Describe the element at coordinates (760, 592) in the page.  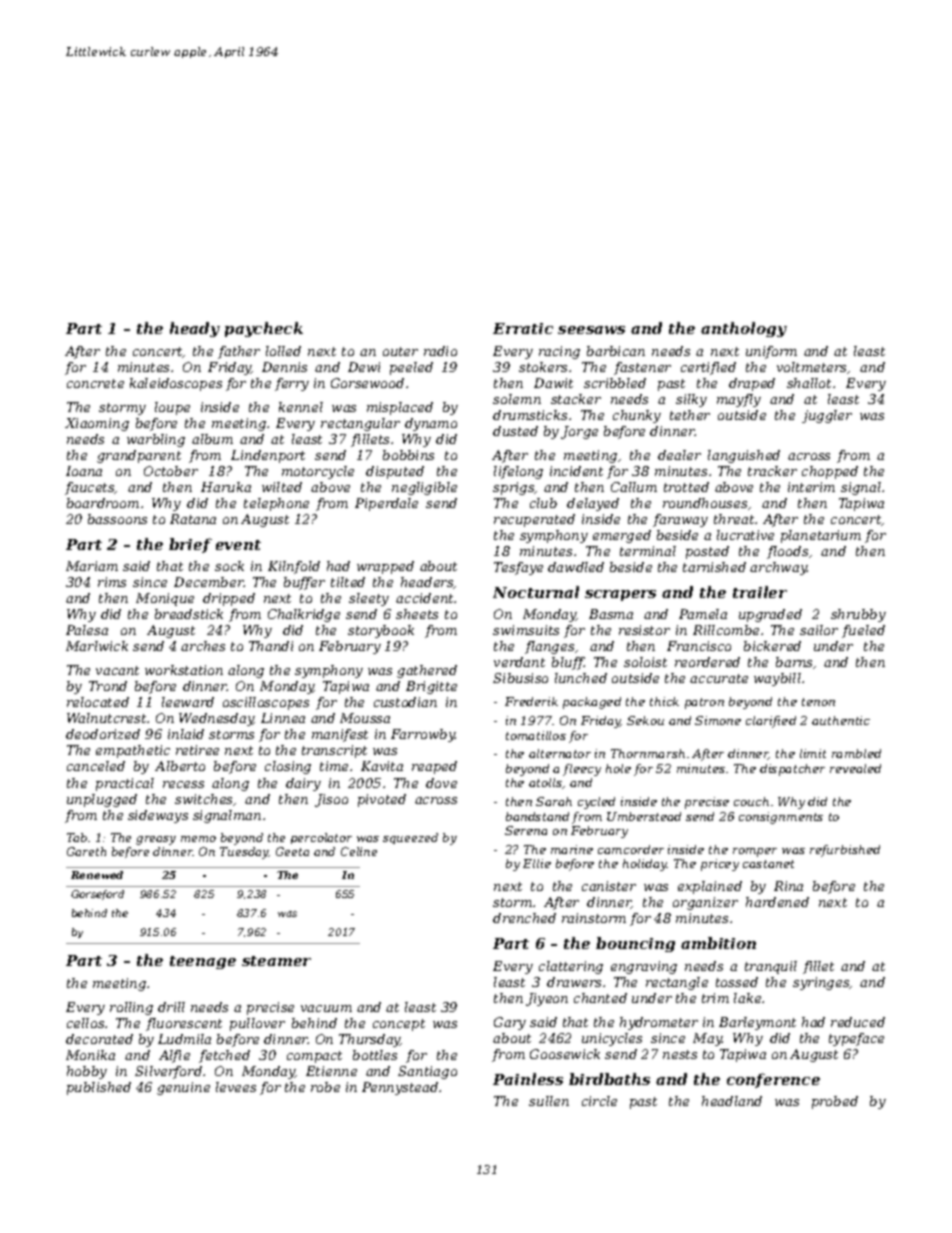
I see `trailer` at that location.
